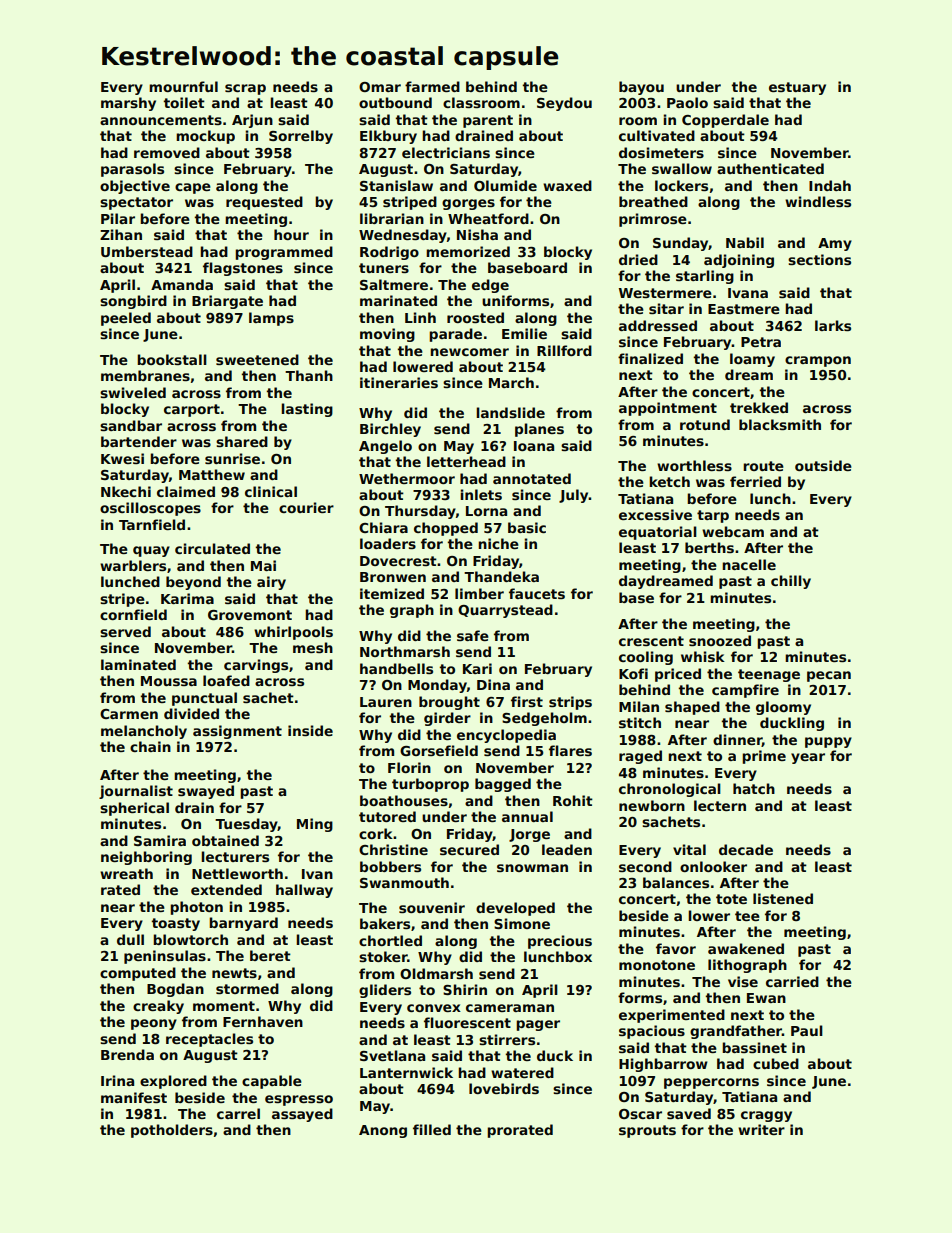 This screenshot has height=1233, width=952. I want to click on windless, so click(818, 201).
